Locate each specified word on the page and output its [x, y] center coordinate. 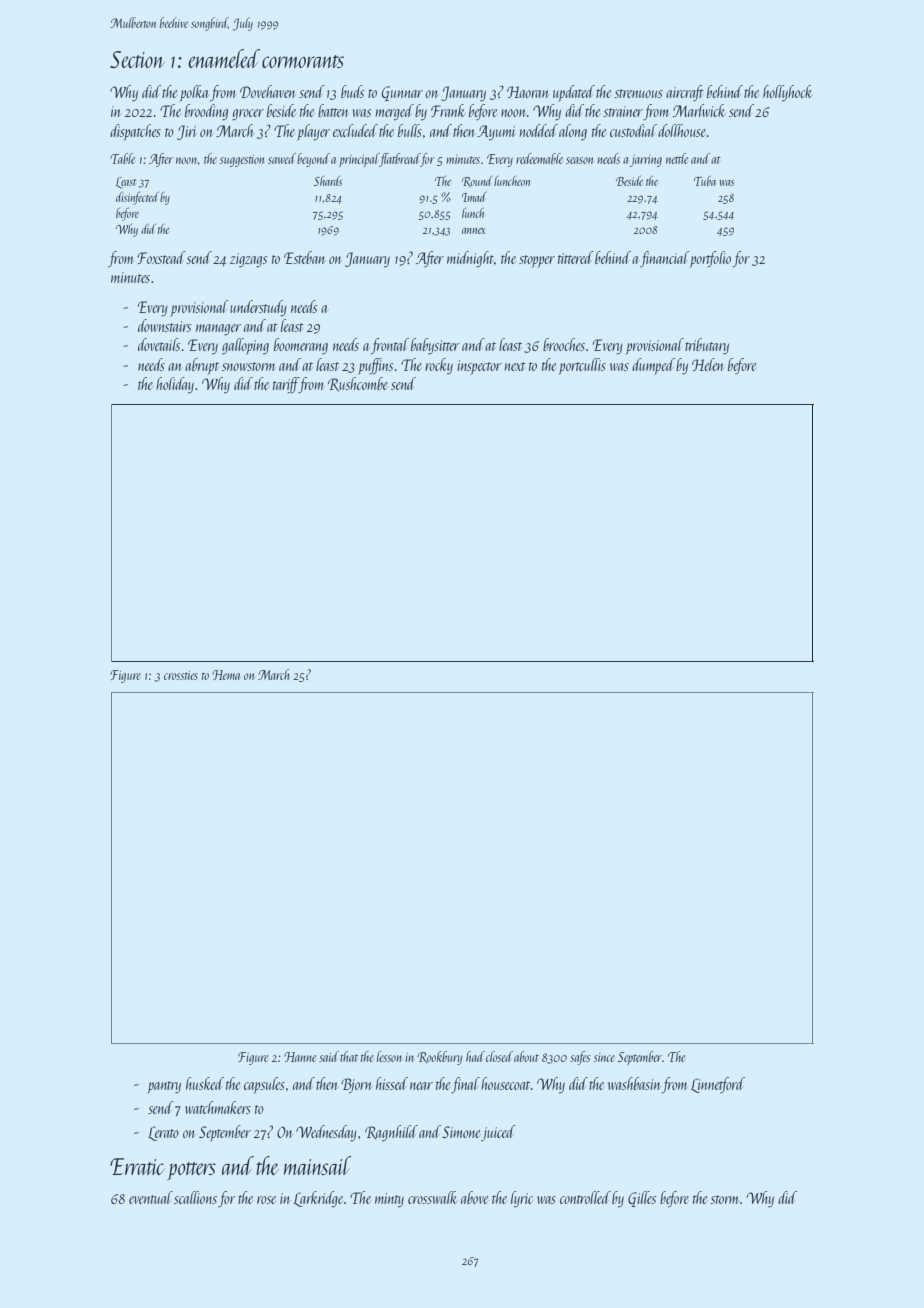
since [604, 1057]
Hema [226, 675]
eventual [151, 1197]
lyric [522, 1199]
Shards [328, 181]
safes [580, 1058]
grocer [248, 115]
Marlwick [699, 110]
